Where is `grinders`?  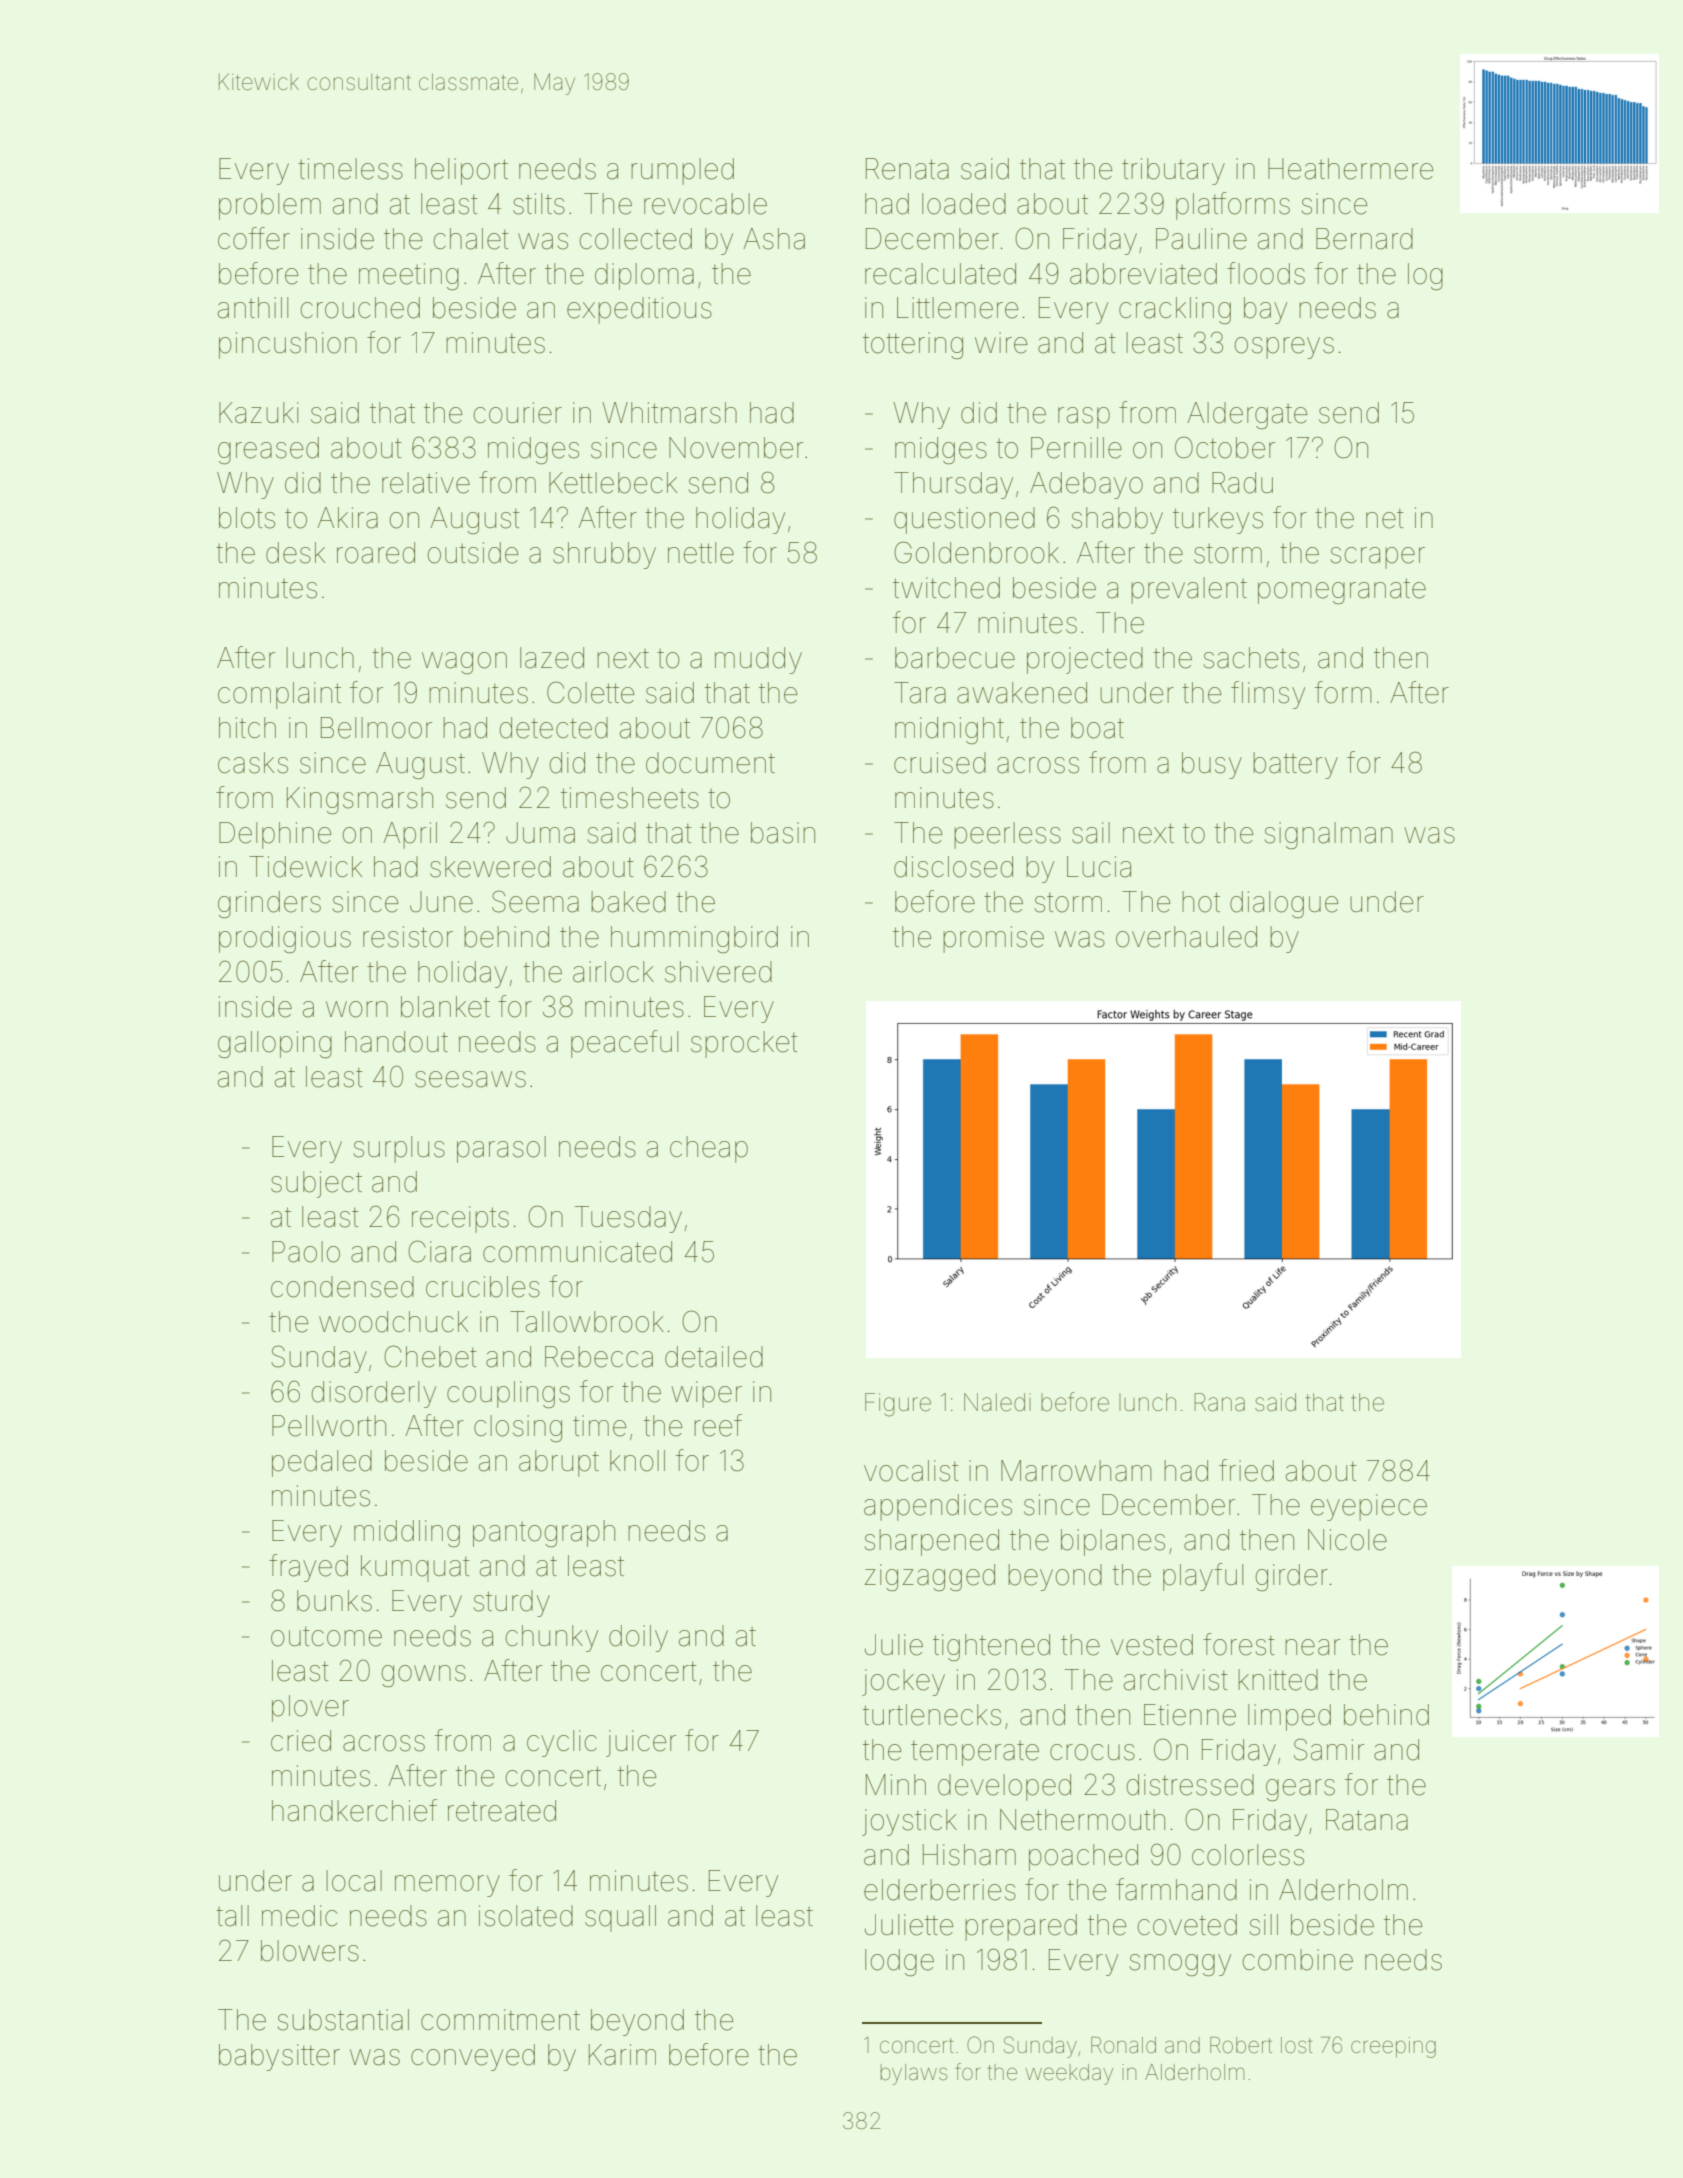 grinders is located at coordinates (269, 905).
